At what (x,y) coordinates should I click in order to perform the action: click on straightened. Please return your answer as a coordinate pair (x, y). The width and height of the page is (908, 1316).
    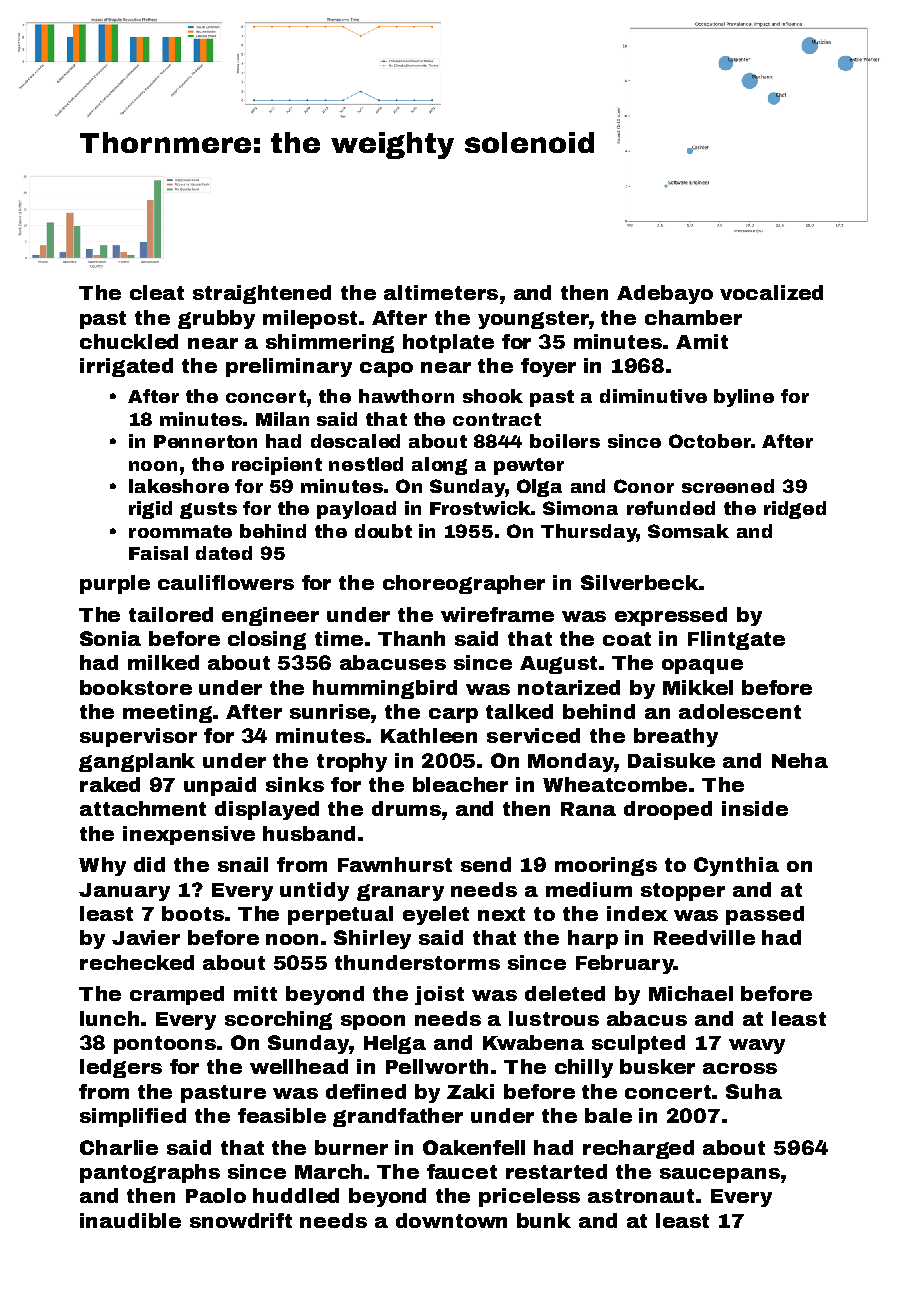
    Looking at the image, I should click on (262, 294).
